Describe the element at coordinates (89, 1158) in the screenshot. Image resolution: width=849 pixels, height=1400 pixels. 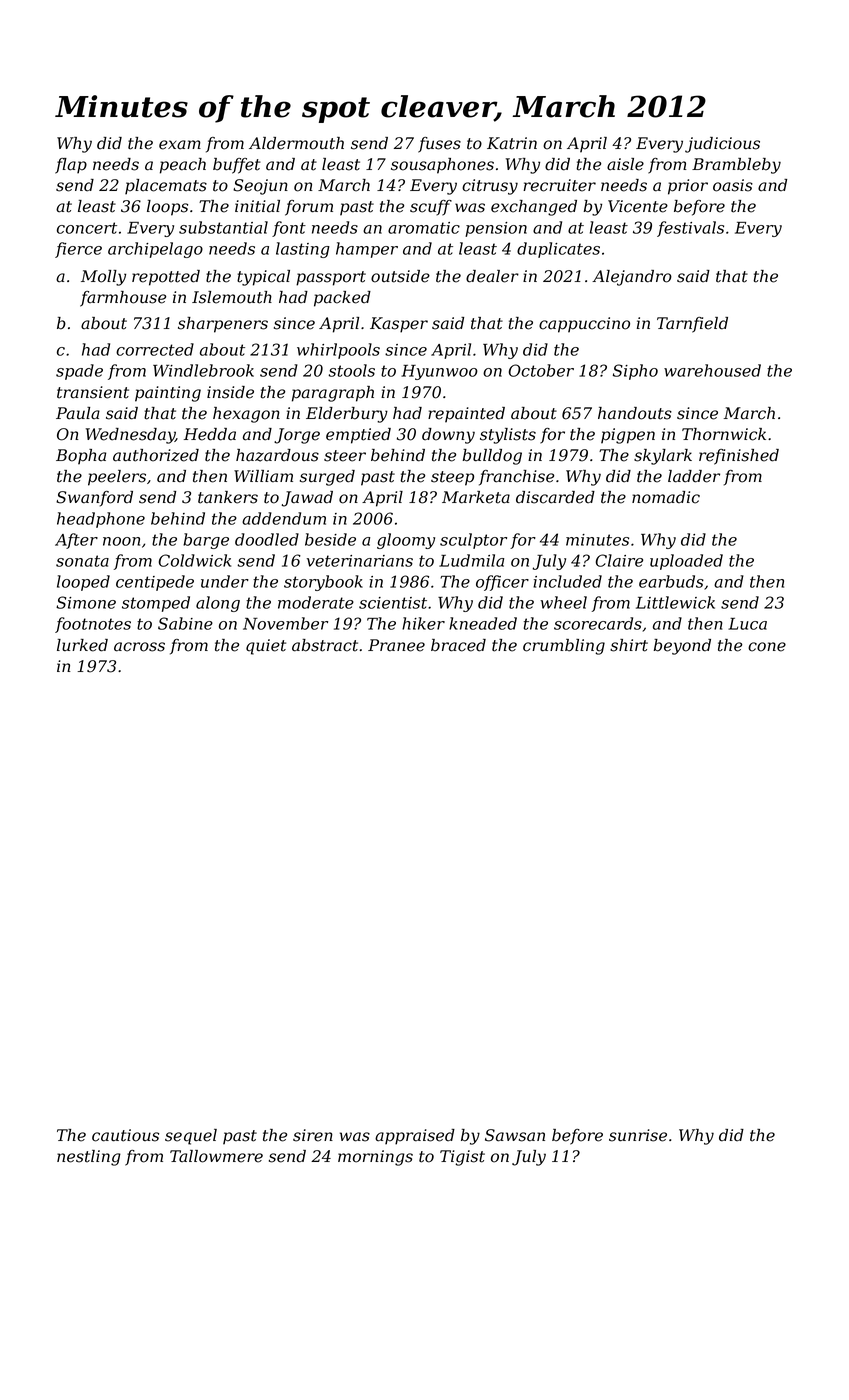
I see `nestling` at that location.
